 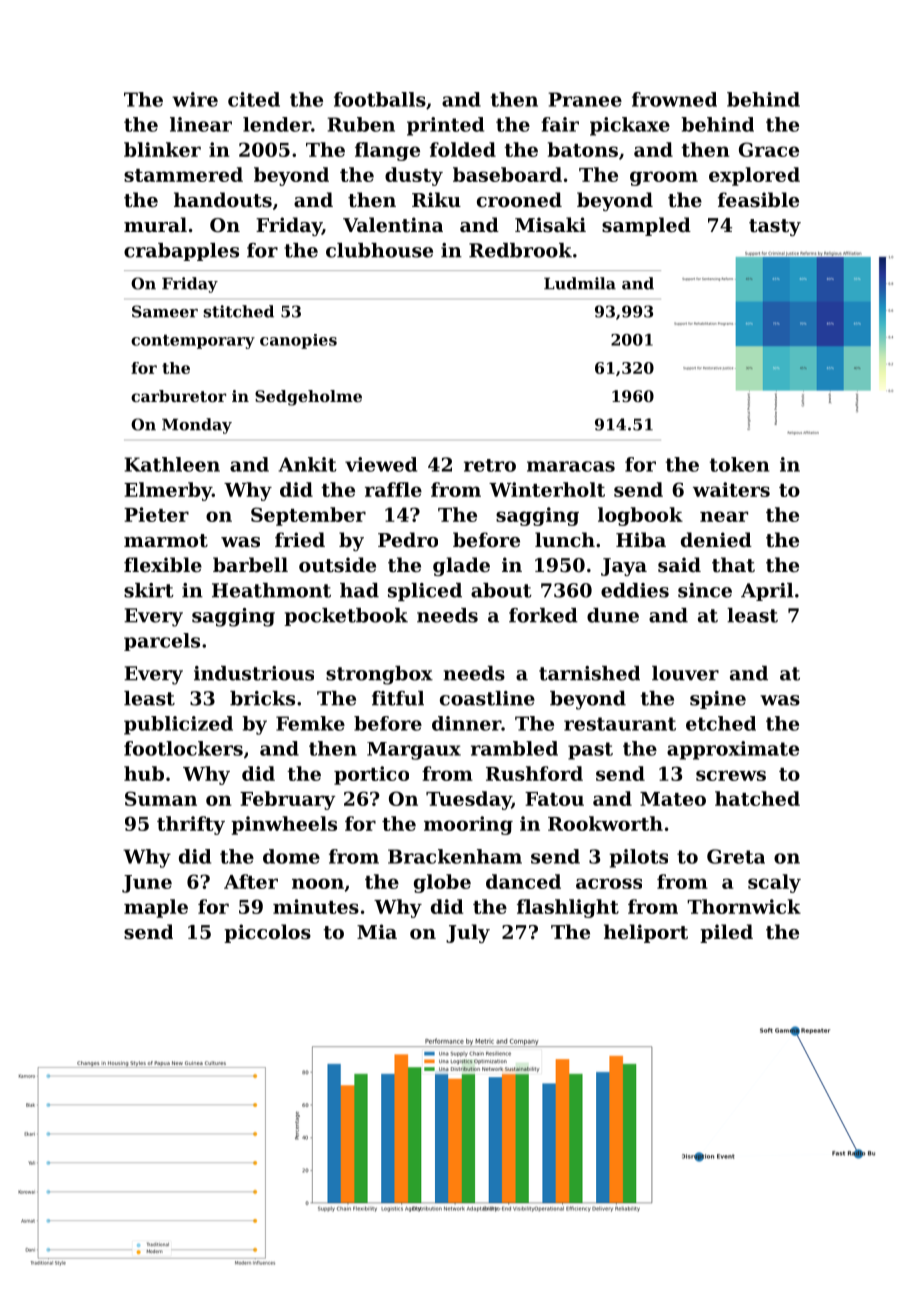 I want to click on maple, so click(x=156, y=908).
